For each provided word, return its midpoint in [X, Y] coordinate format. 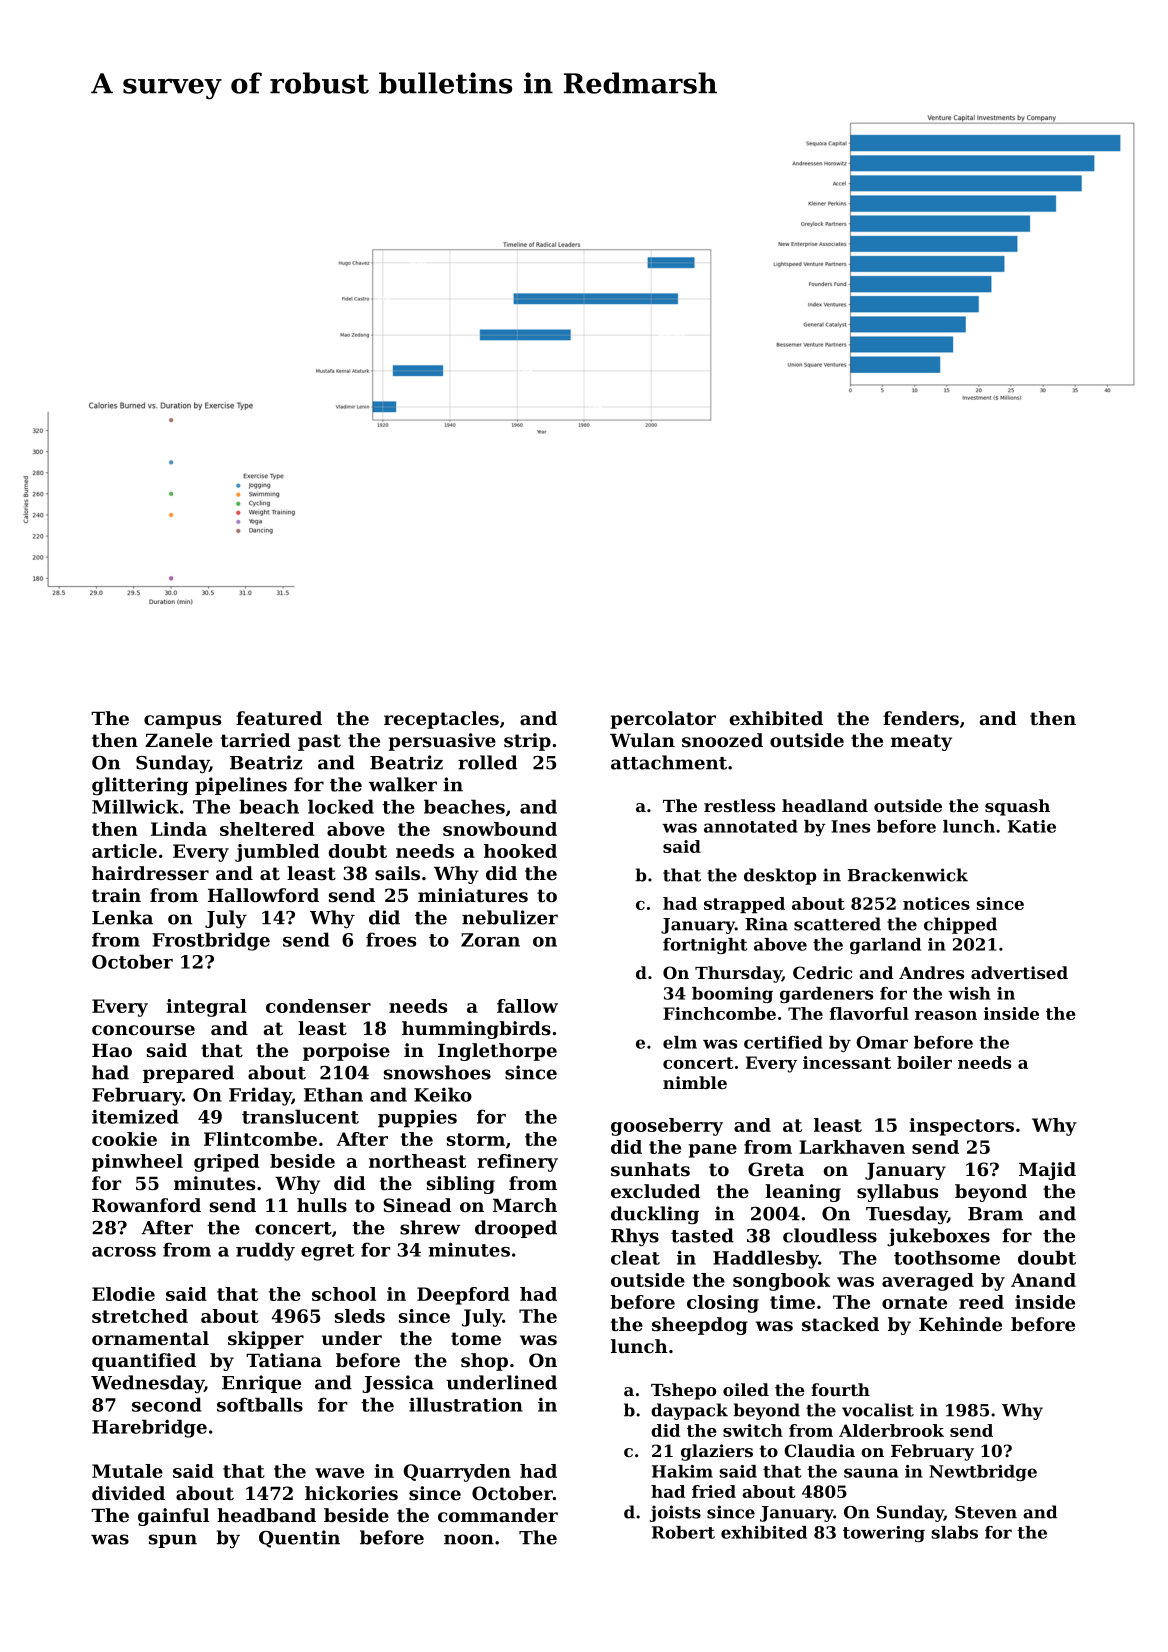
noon [469, 1539]
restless [739, 805]
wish [969, 993]
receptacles [441, 720]
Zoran [490, 940]
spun [173, 1541]
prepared [188, 1074]
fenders [921, 718]
